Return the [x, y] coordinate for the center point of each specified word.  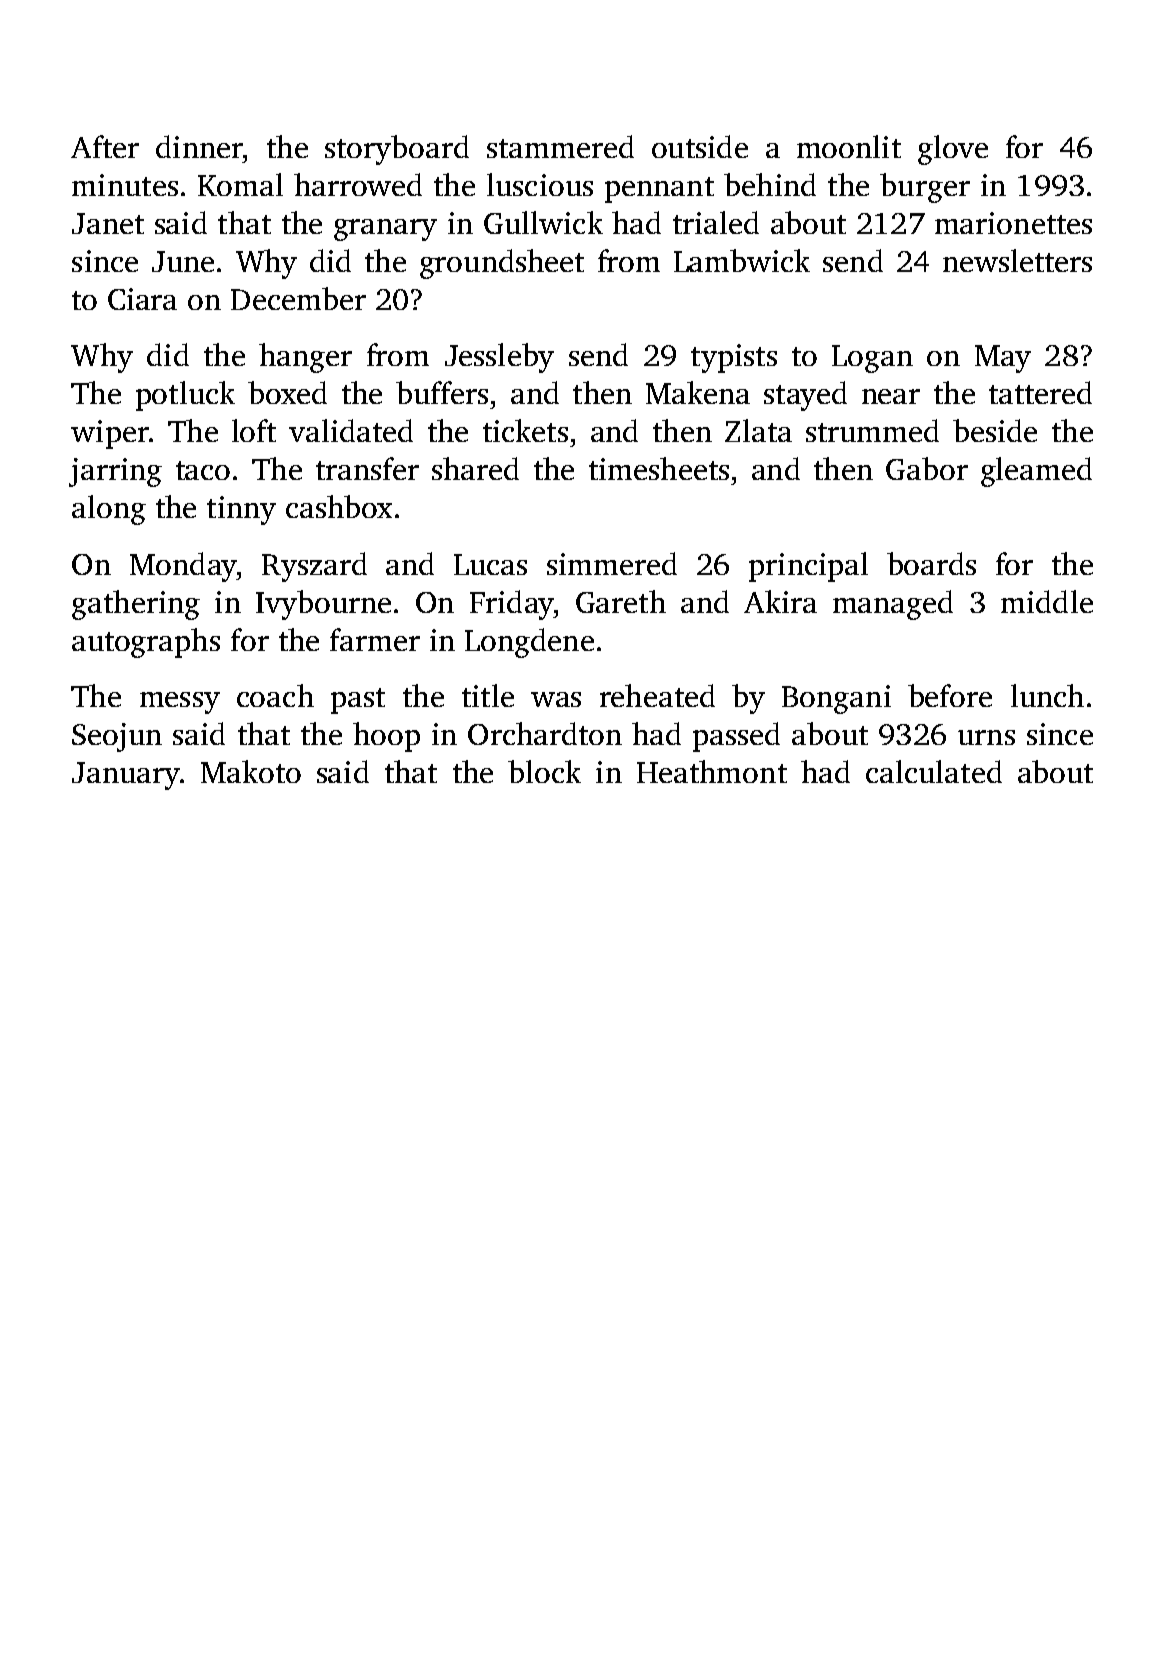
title [488, 695]
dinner [199, 146]
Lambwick [742, 260]
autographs [146, 643]
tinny [241, 510]
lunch [1047, 695]
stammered [560, 146]
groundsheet [502, 264]
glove [953, 150]
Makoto [251, 771]
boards [931, 563]
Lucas [490, 564]
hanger [305, 358]
